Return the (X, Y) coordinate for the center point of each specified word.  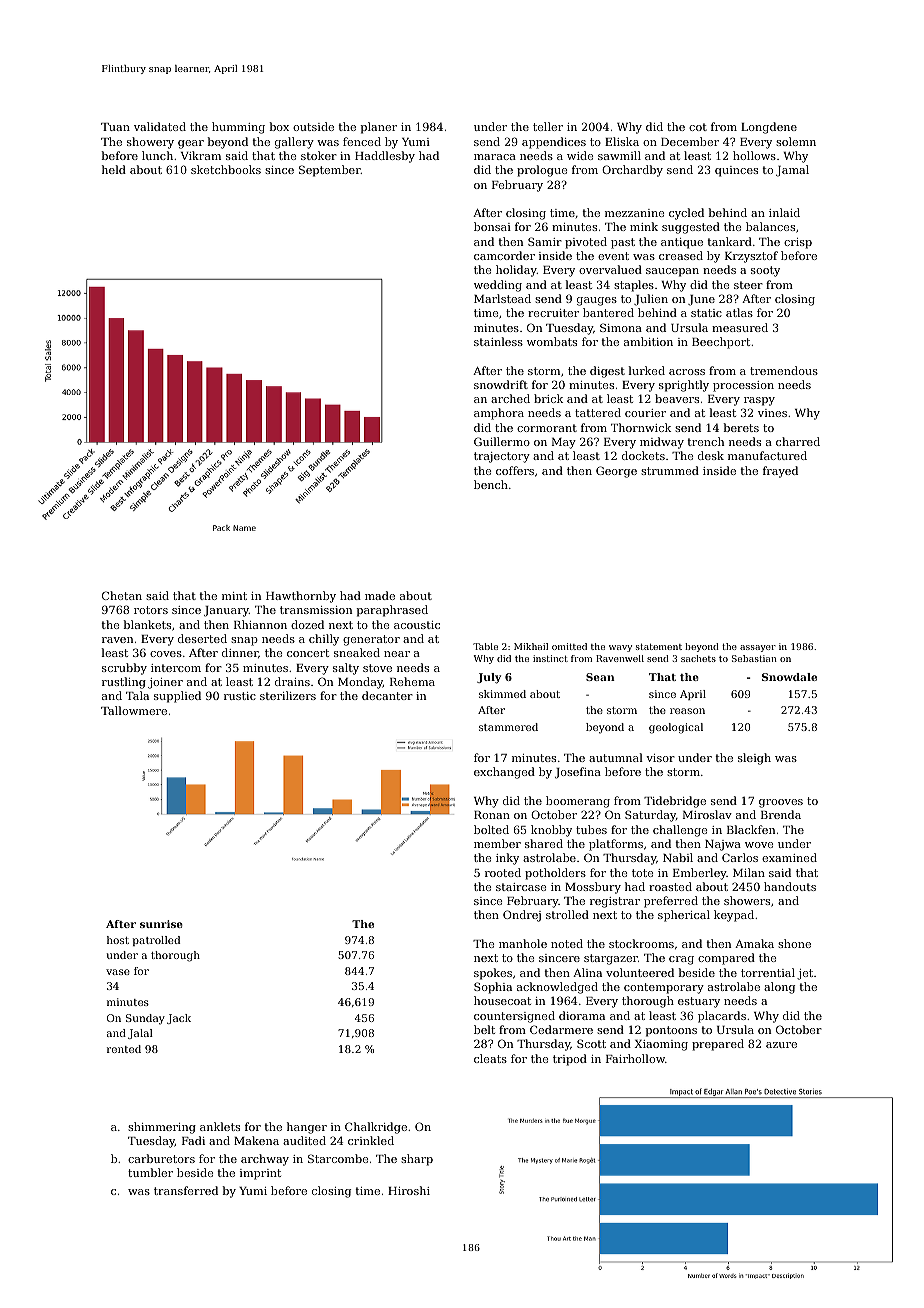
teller (548, 126)
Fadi (193, 1140)
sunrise (161, 924)
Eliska (622, 141)
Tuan (115, 127)
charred (798, 441)
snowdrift (501, 384)
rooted (503, 872)
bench (491, 484)
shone (794, 943)
